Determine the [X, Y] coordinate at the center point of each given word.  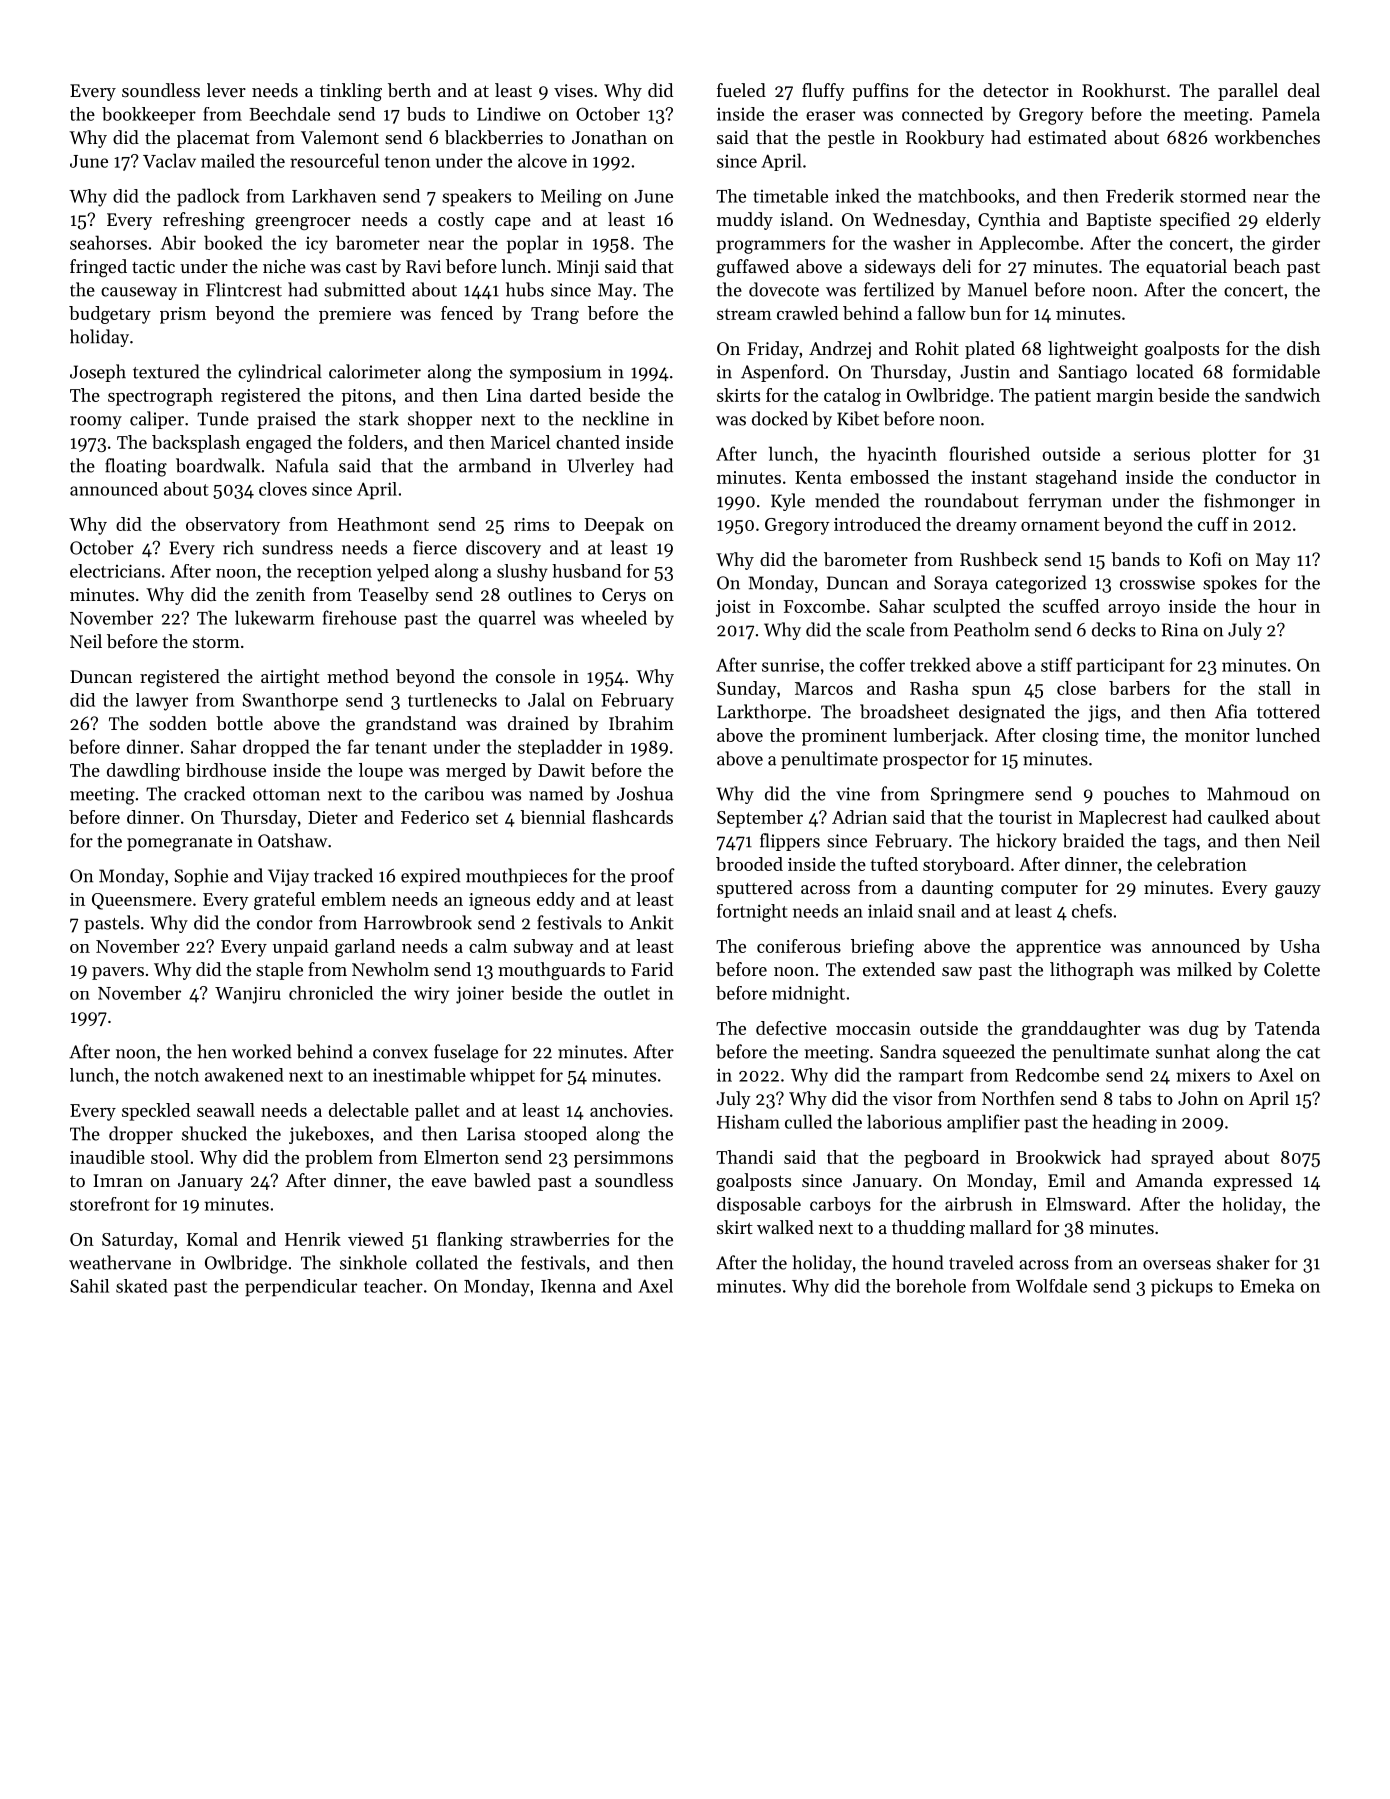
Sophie [201, 877]
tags [1180, 844]
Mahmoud [1248, 793]
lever [226, 90]
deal [1304, 90]
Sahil [89, 1286]
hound [918, 1262]
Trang [555, 315]
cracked [214, 793]
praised [286, 420]
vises [573, 90]
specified [1195, 221]
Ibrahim [641, 723]
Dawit [561, 770]
